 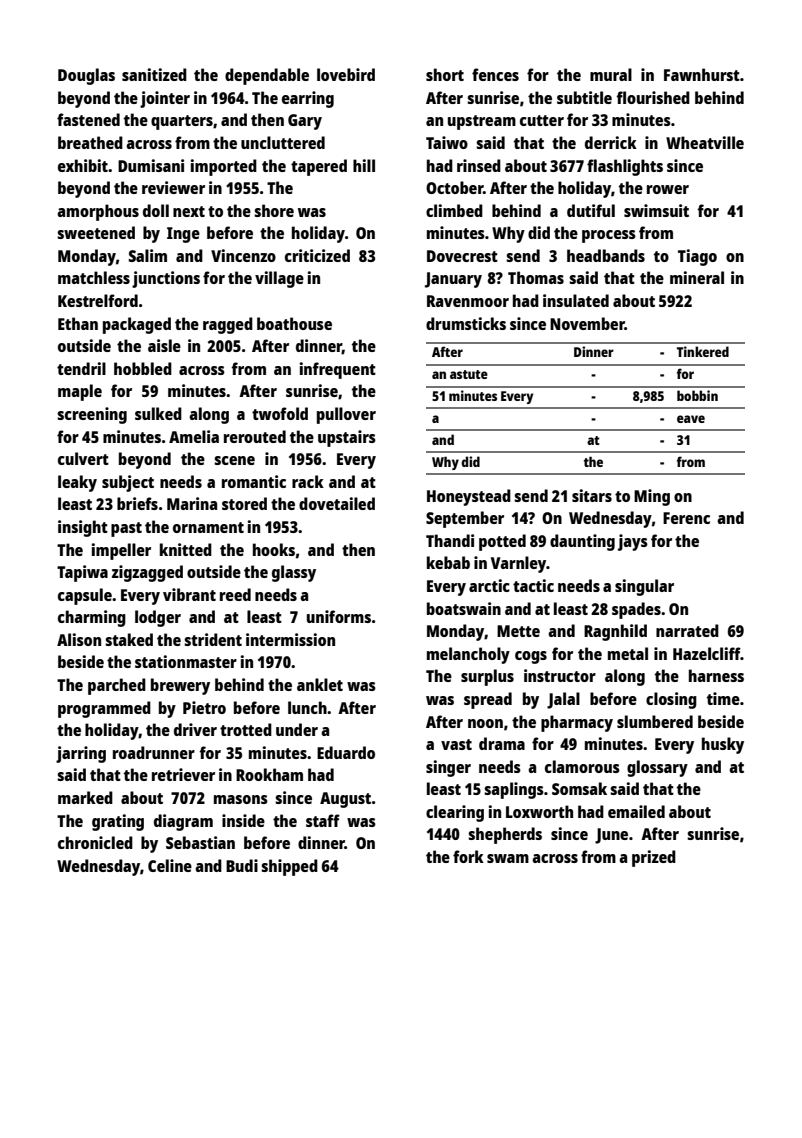 What do you see at coordinates (154, 74) in the screenshot?
I see `sanitized` at bounding box center [154, 74].
